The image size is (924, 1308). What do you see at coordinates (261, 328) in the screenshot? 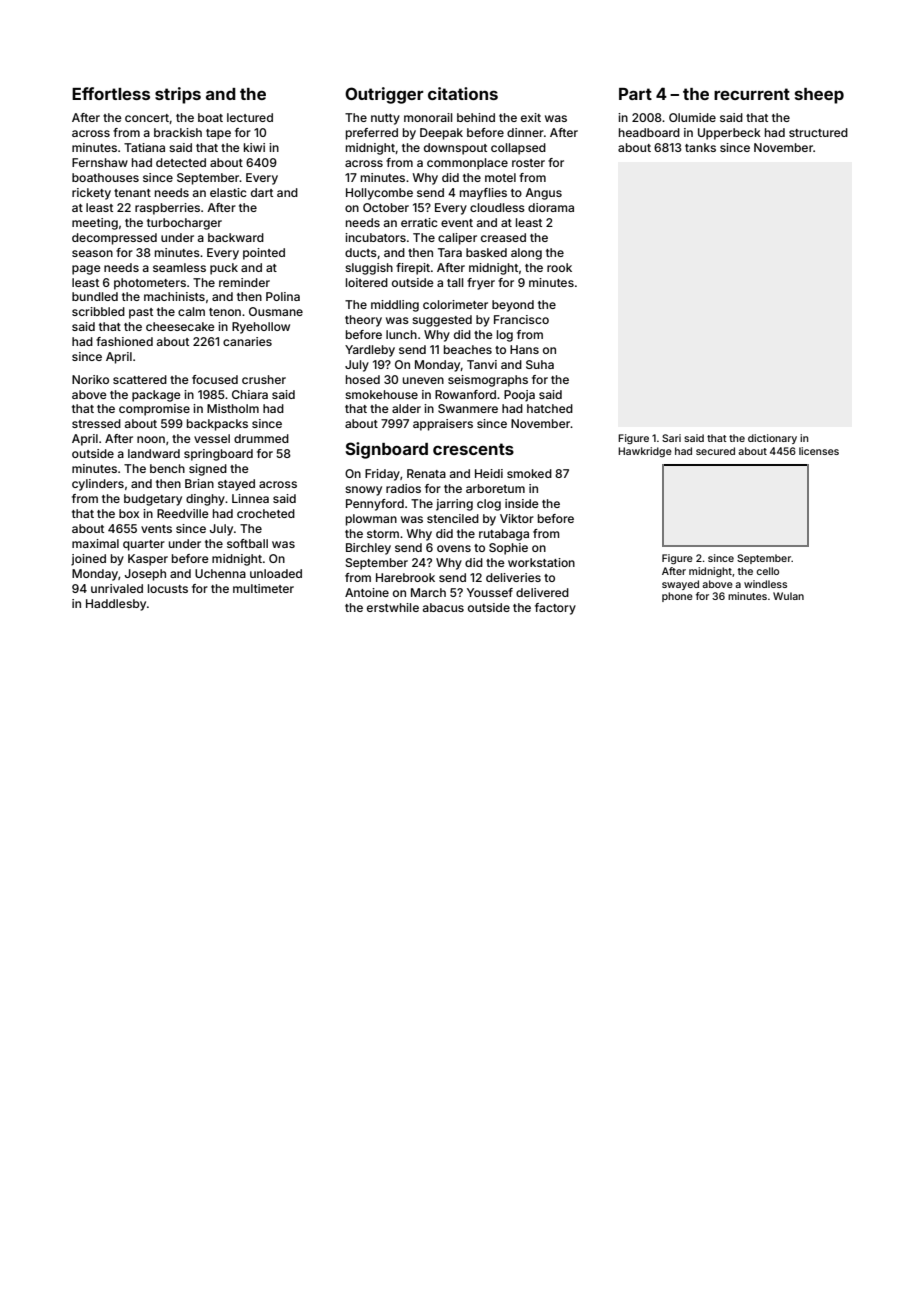
I see `Ryehollow` at bounding box center [261, 328].
